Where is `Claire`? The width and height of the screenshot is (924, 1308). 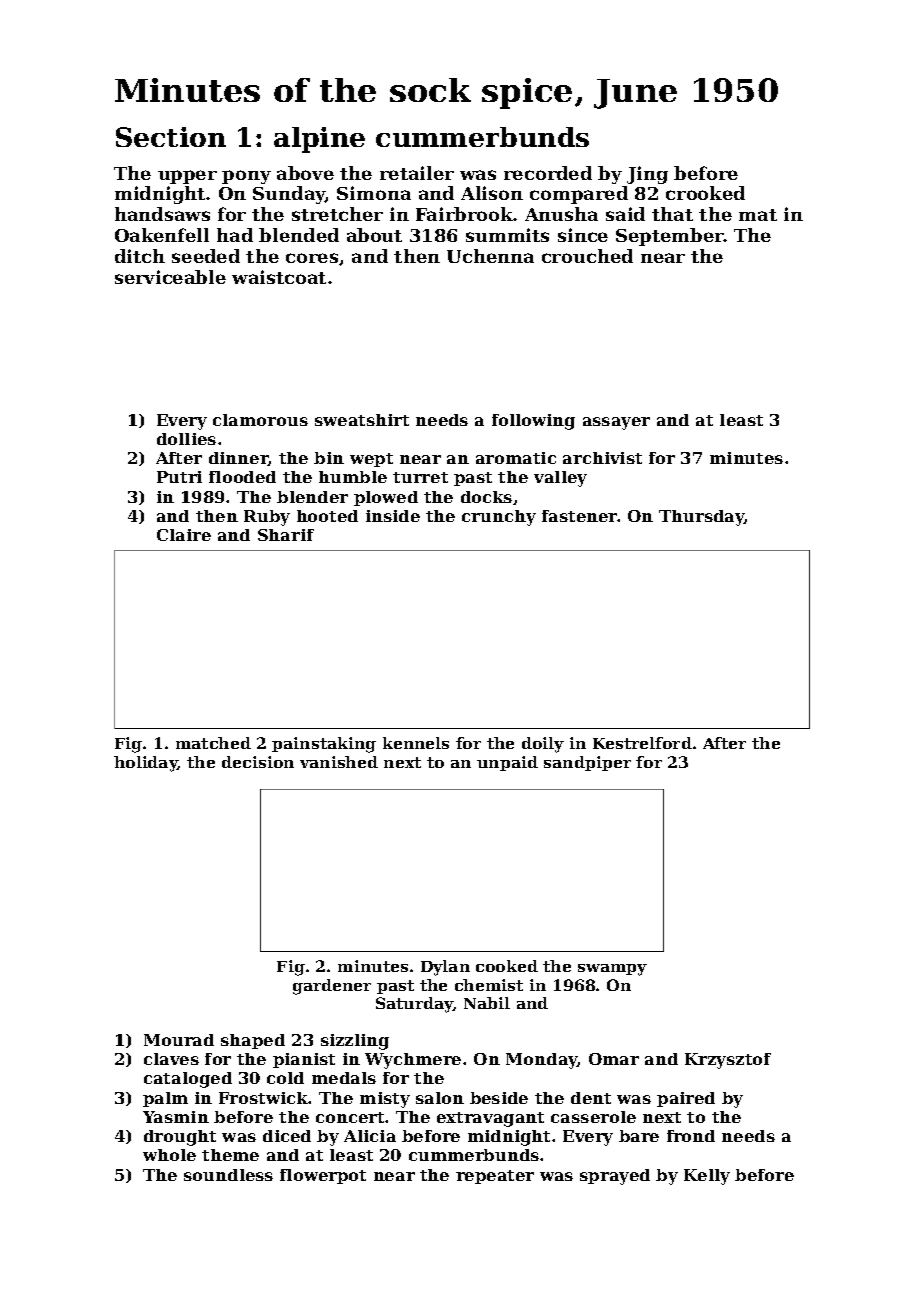 Claire is located at coordinates (184, 535).
